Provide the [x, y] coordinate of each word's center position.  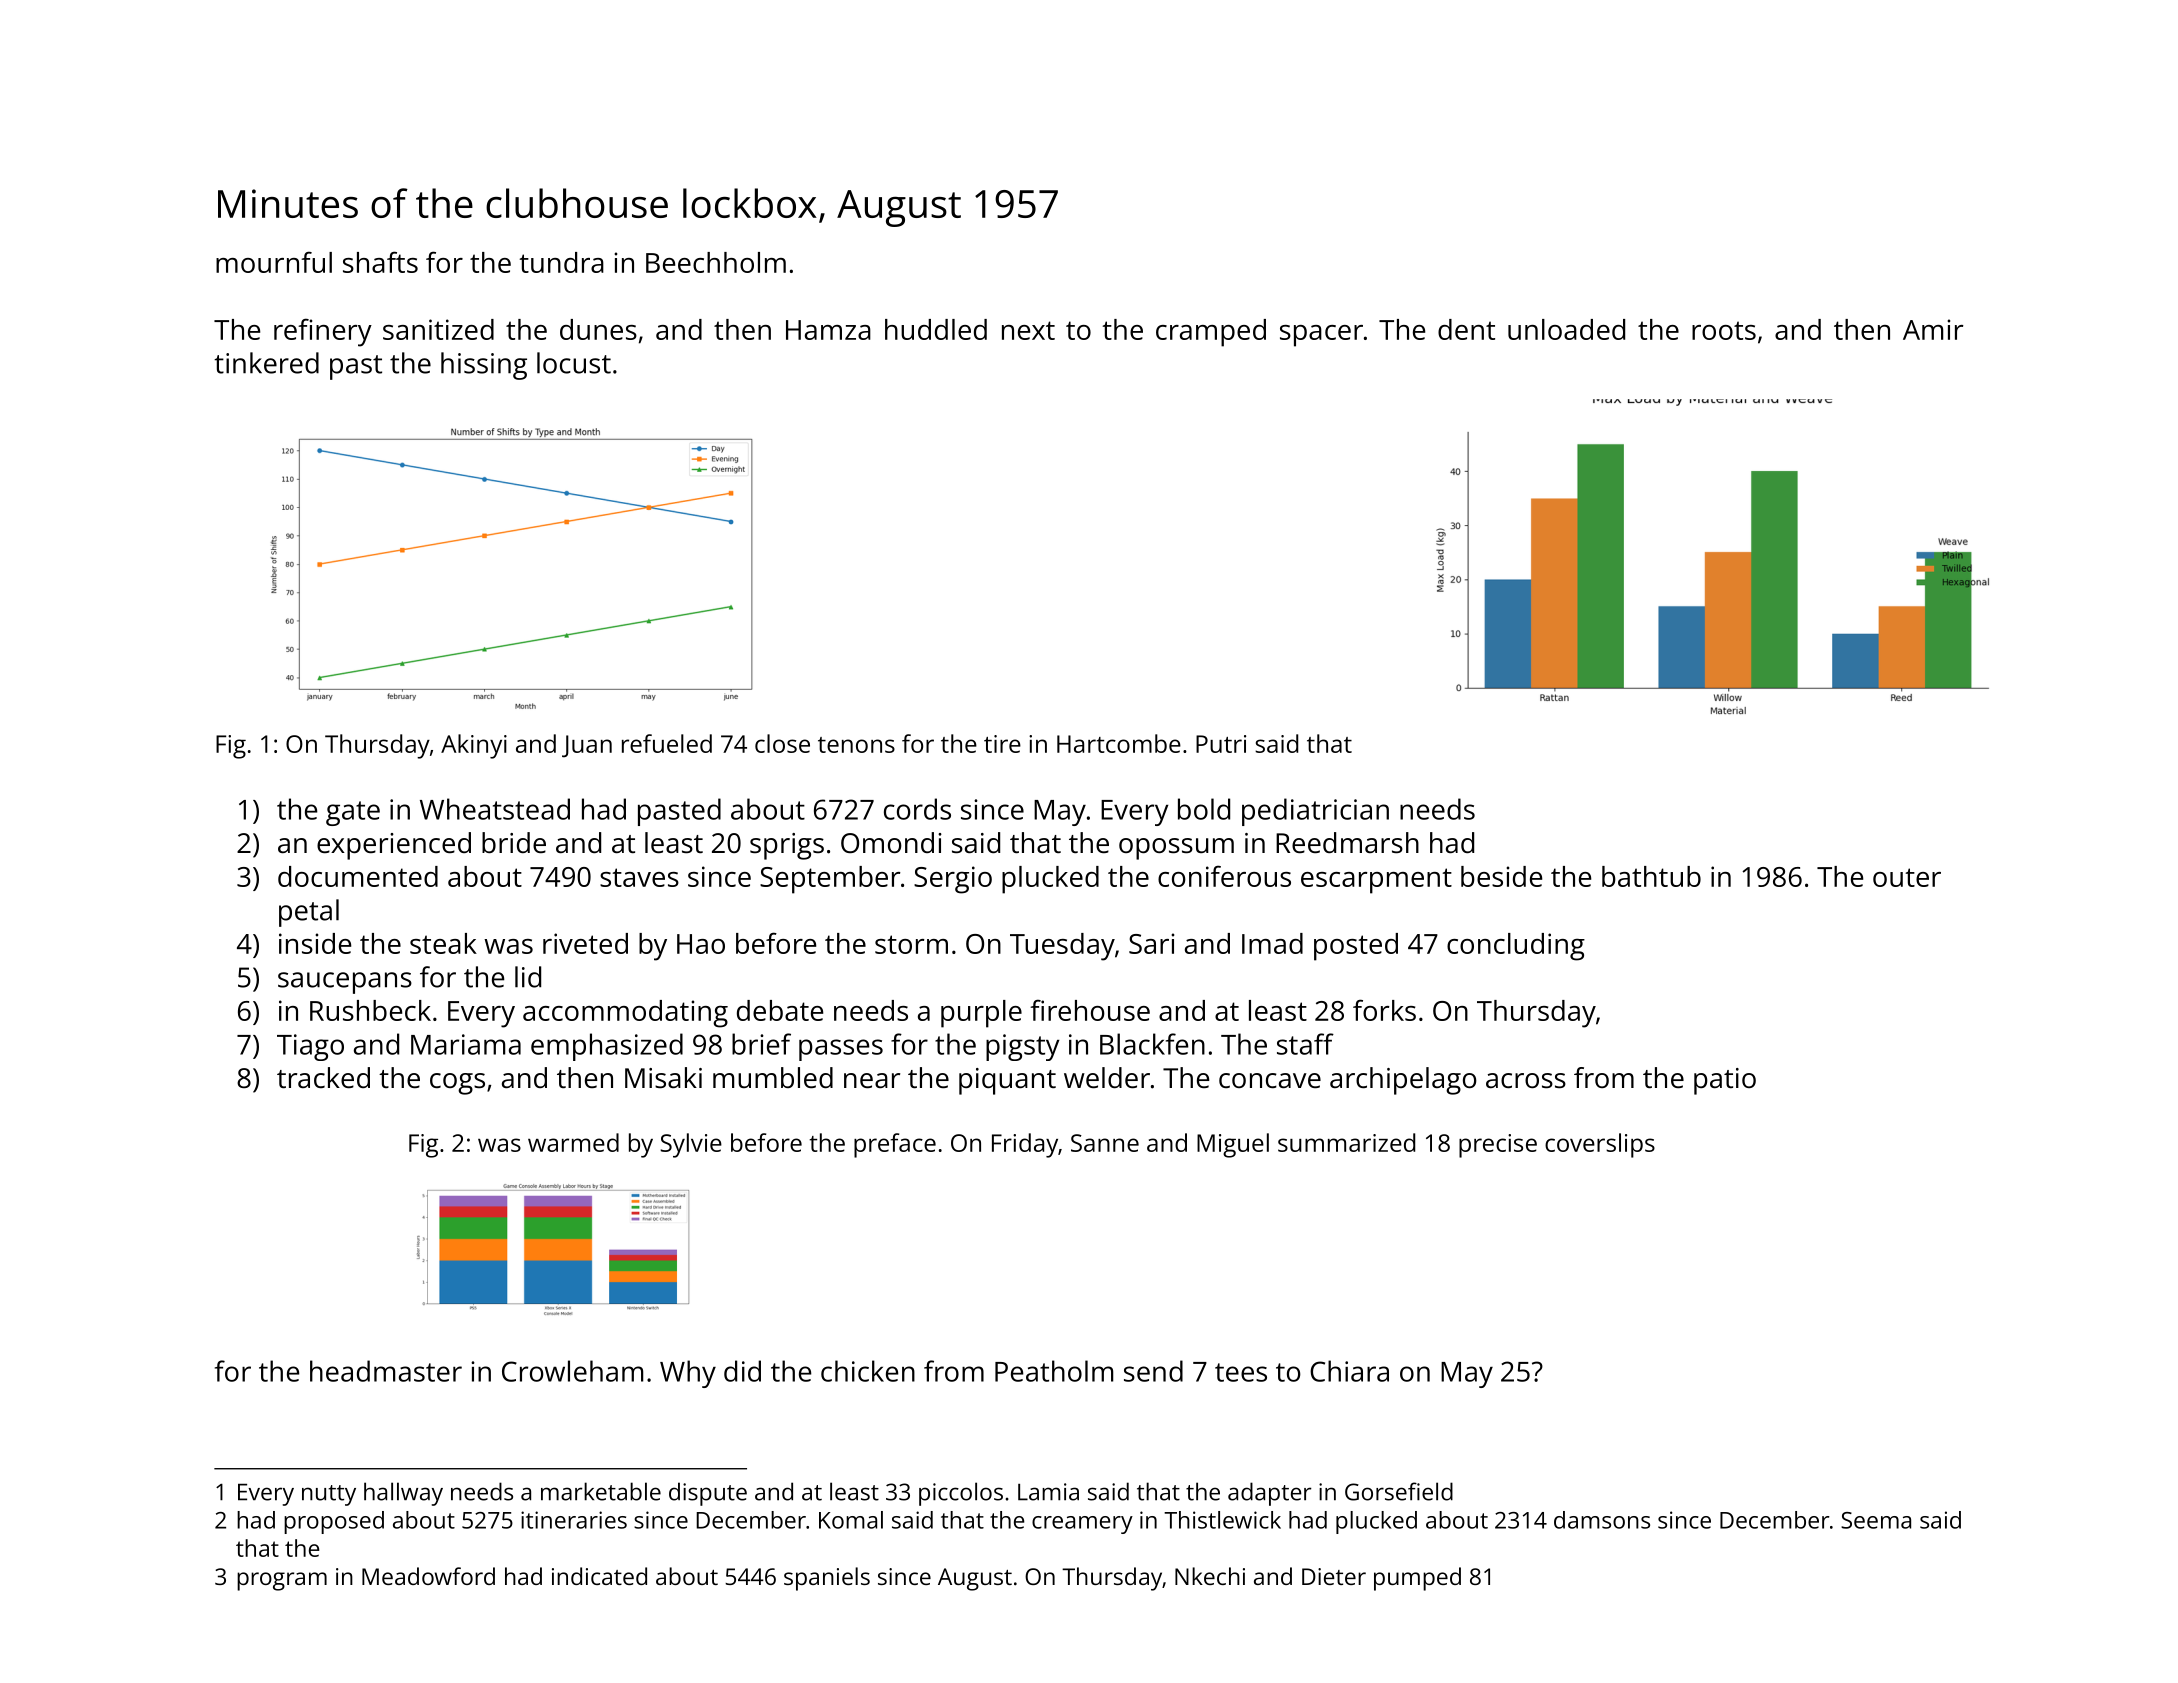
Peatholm [1054, 1371]
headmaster [386, 1371]
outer [1907, 877]
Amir [1933, 329]
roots [1724, 330]
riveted [585, 943]
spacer [1321, 336]
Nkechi [1210, 1576]
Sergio [953, 880]
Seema [1876, 1520]
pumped [1417, 1579]
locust [574, 363]
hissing [484, 366]
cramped [1211, 333]
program [282, 1581]
